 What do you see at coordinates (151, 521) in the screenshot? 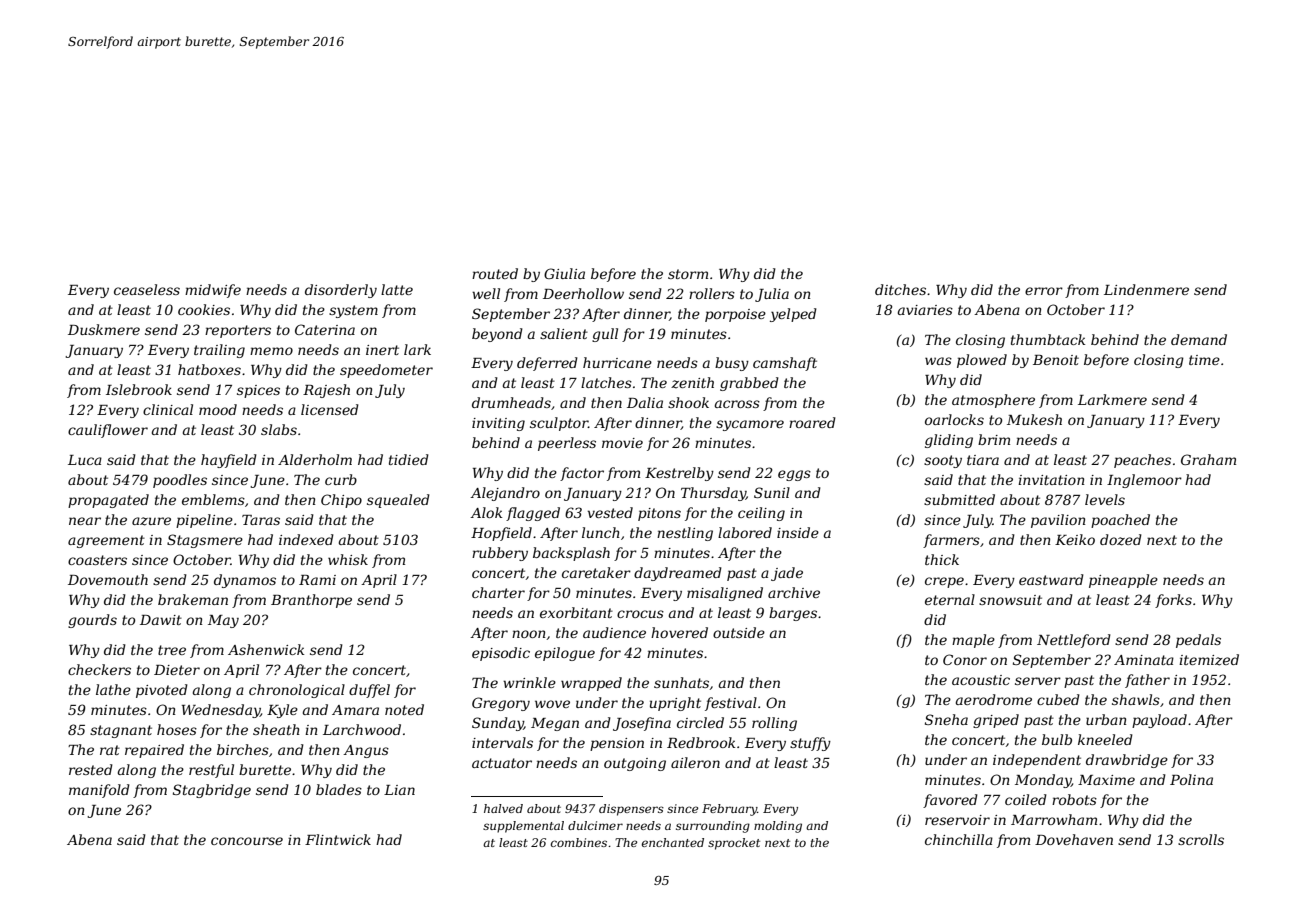
I see `azure` at bounding box center [151, 521].
